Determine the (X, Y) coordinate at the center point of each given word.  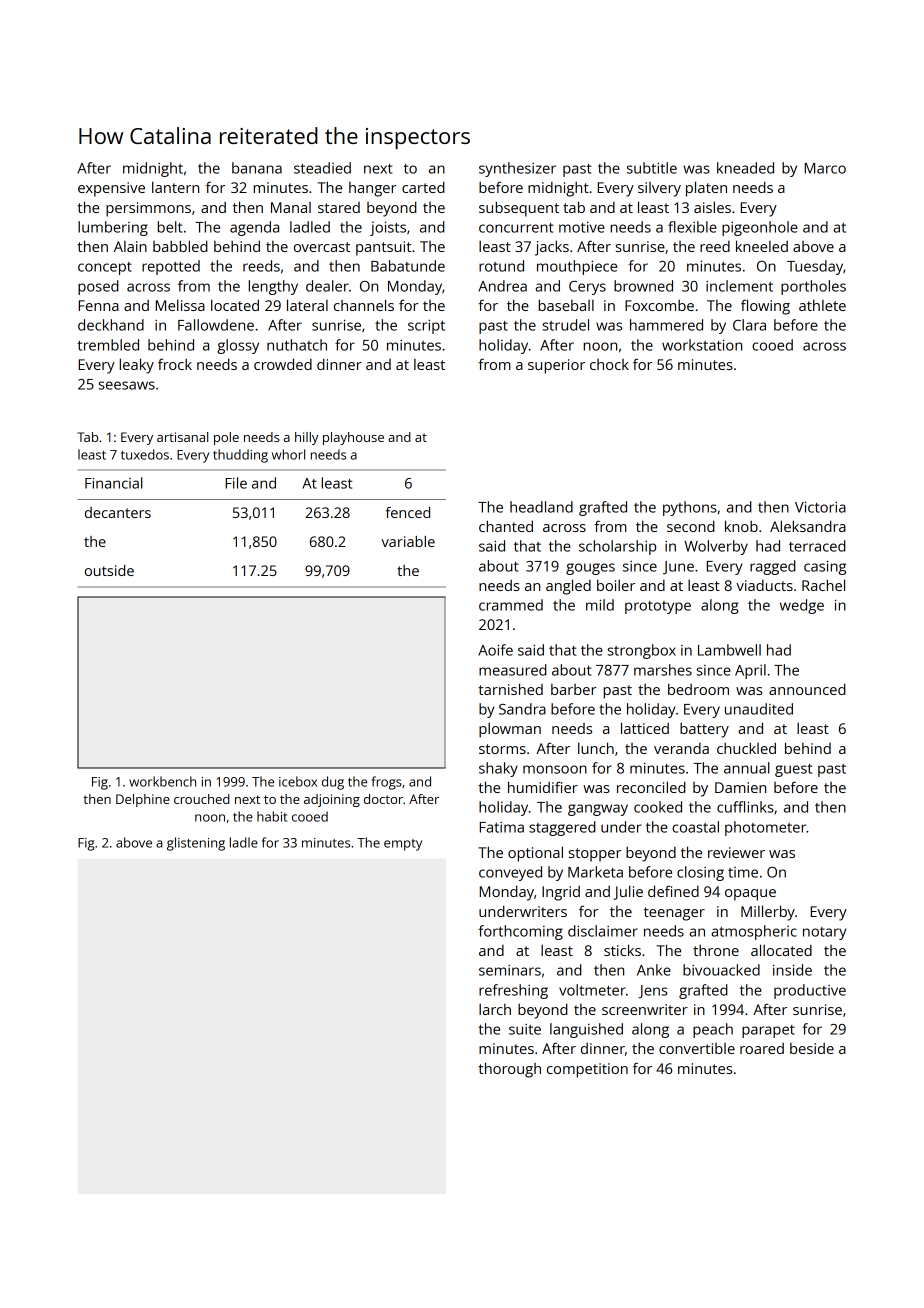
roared (762, 1048)
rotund (501, 266)
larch (495, 1009)
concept (105, 268)
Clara (749, 325)
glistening (196, 844)
